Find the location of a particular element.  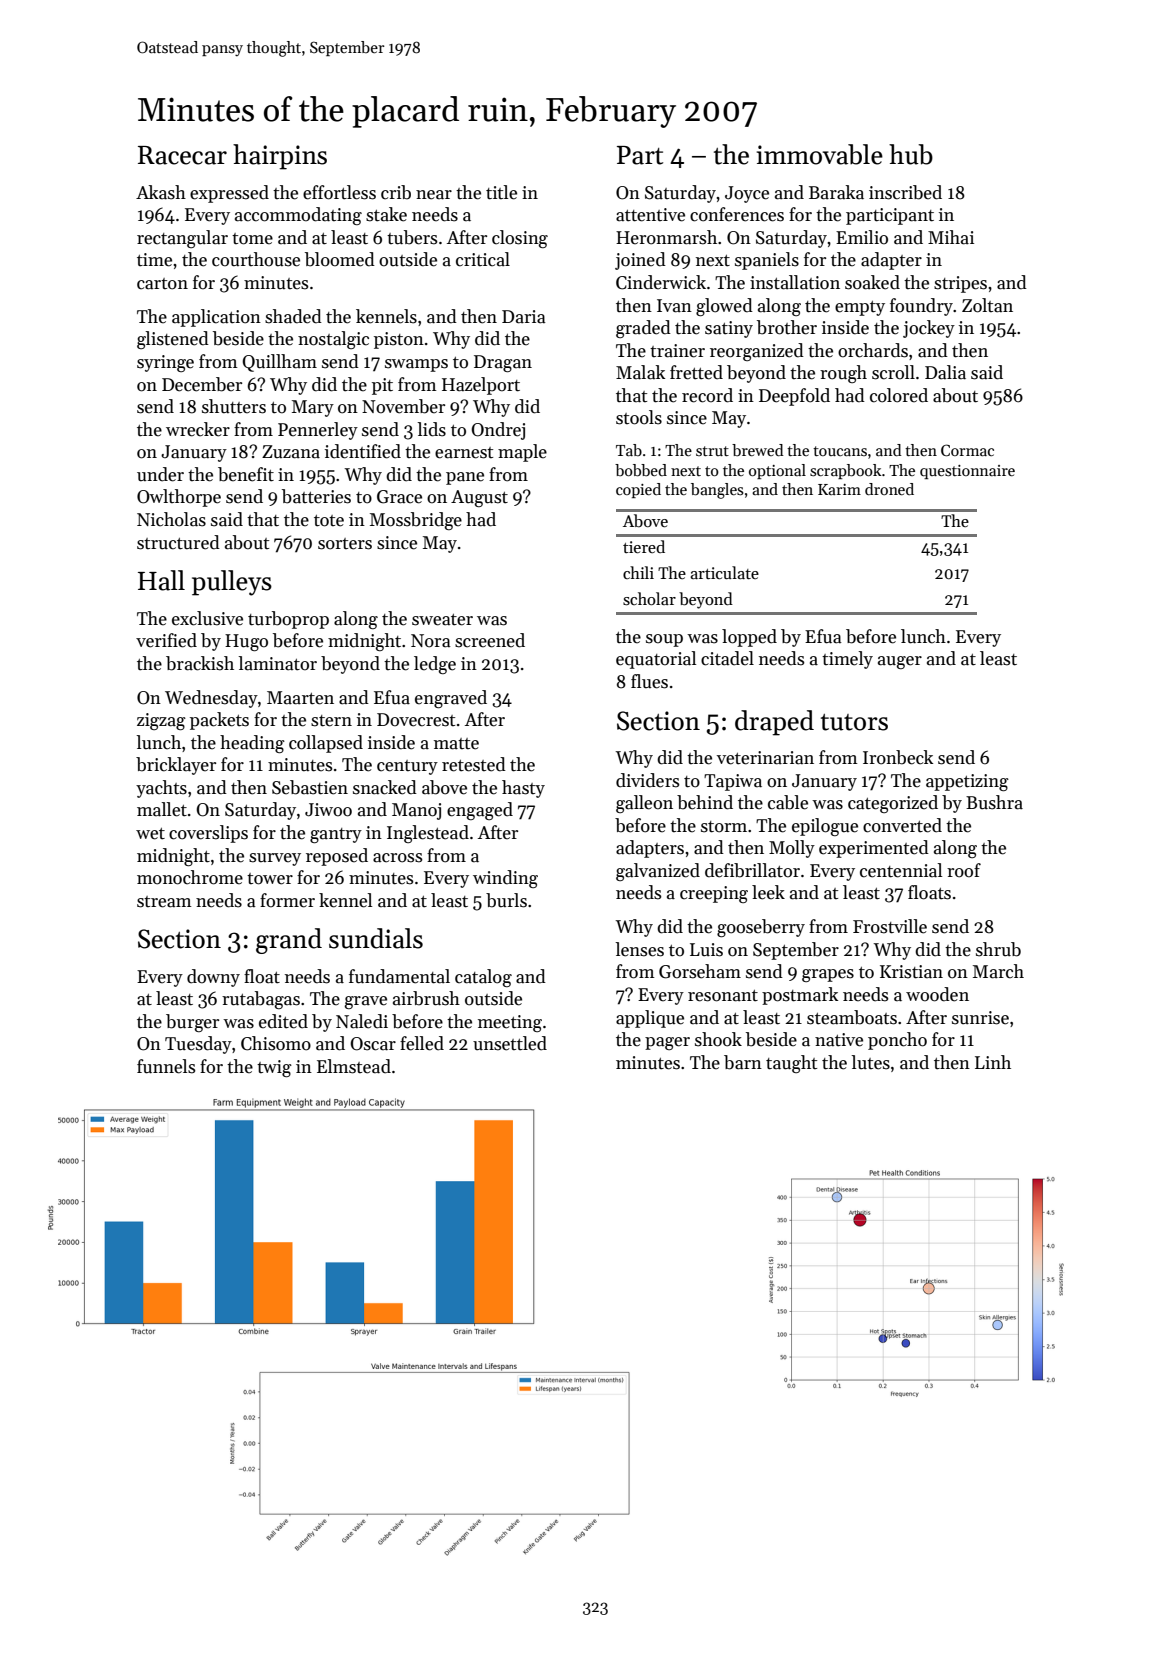

matte is located at coordinates (456, 744).
